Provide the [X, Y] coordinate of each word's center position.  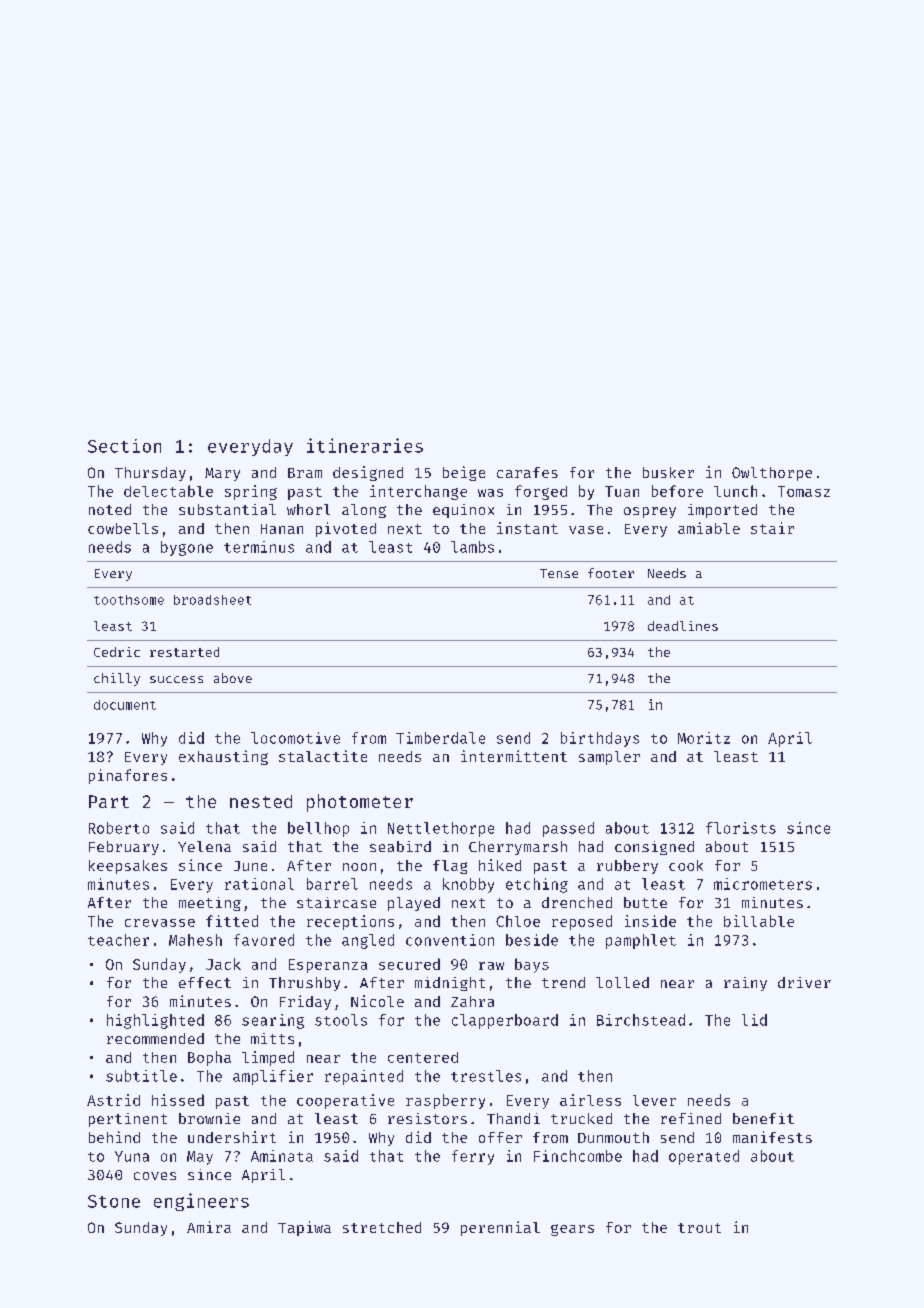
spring [251, 492]
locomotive [295, 738]
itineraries [365, 445]
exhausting [223, 757]
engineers [201, 1202]
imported [722, 511]
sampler [609, 758]
